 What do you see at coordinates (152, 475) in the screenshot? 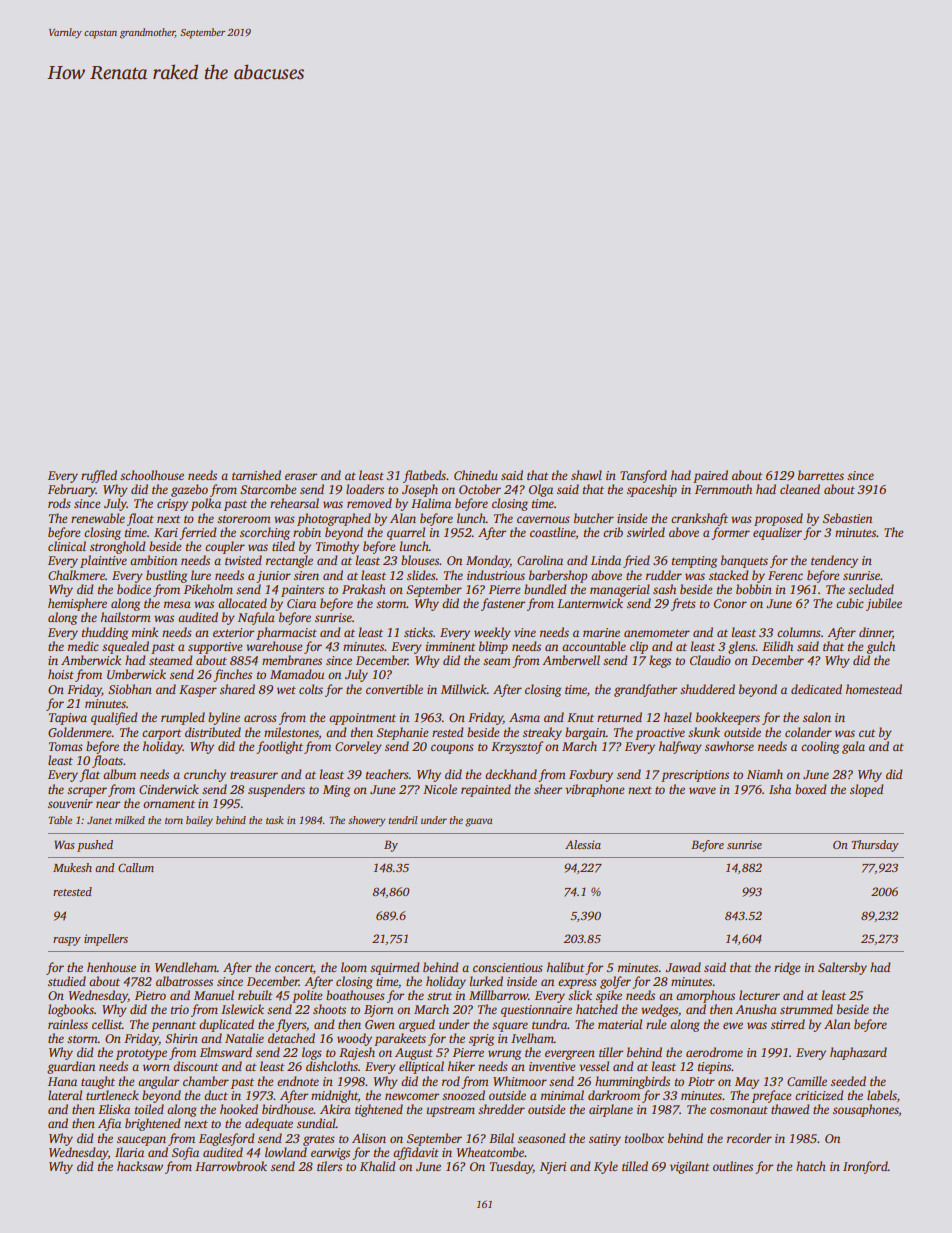
I see `schoolhouse` at bounding box center [152, 475].
